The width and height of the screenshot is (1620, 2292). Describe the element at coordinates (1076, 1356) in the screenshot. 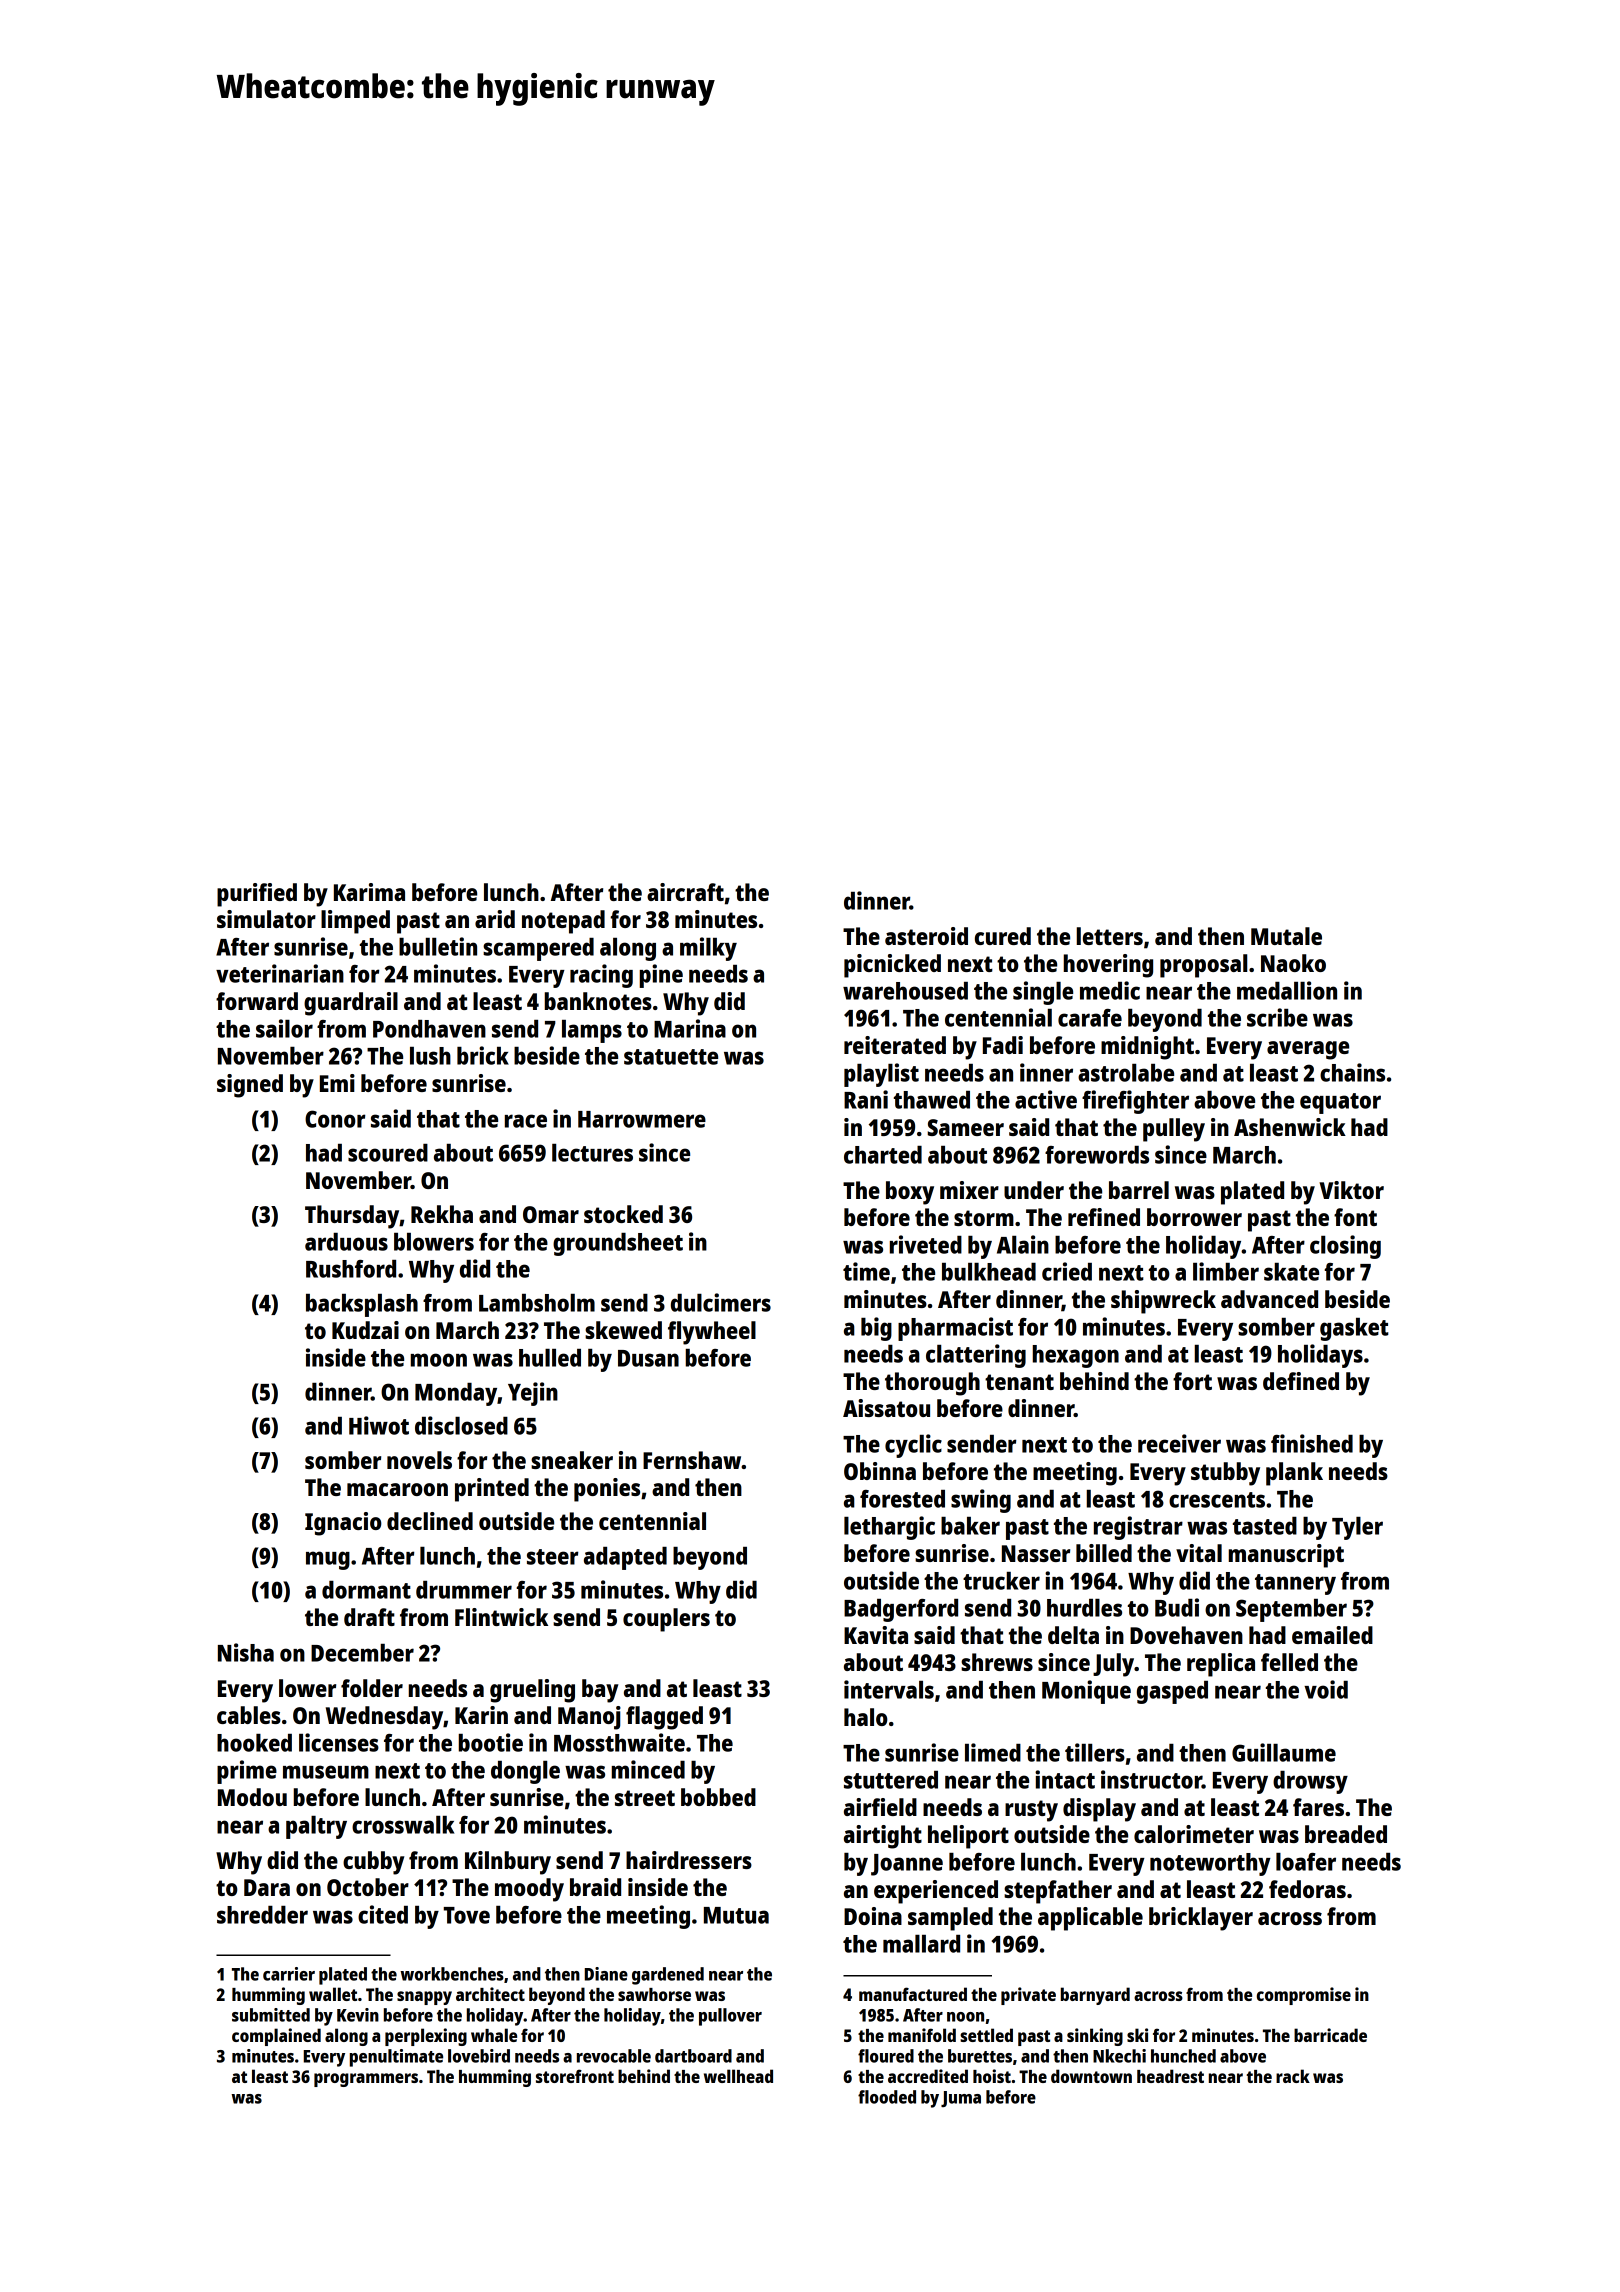

I see `hexagon` at that location.
